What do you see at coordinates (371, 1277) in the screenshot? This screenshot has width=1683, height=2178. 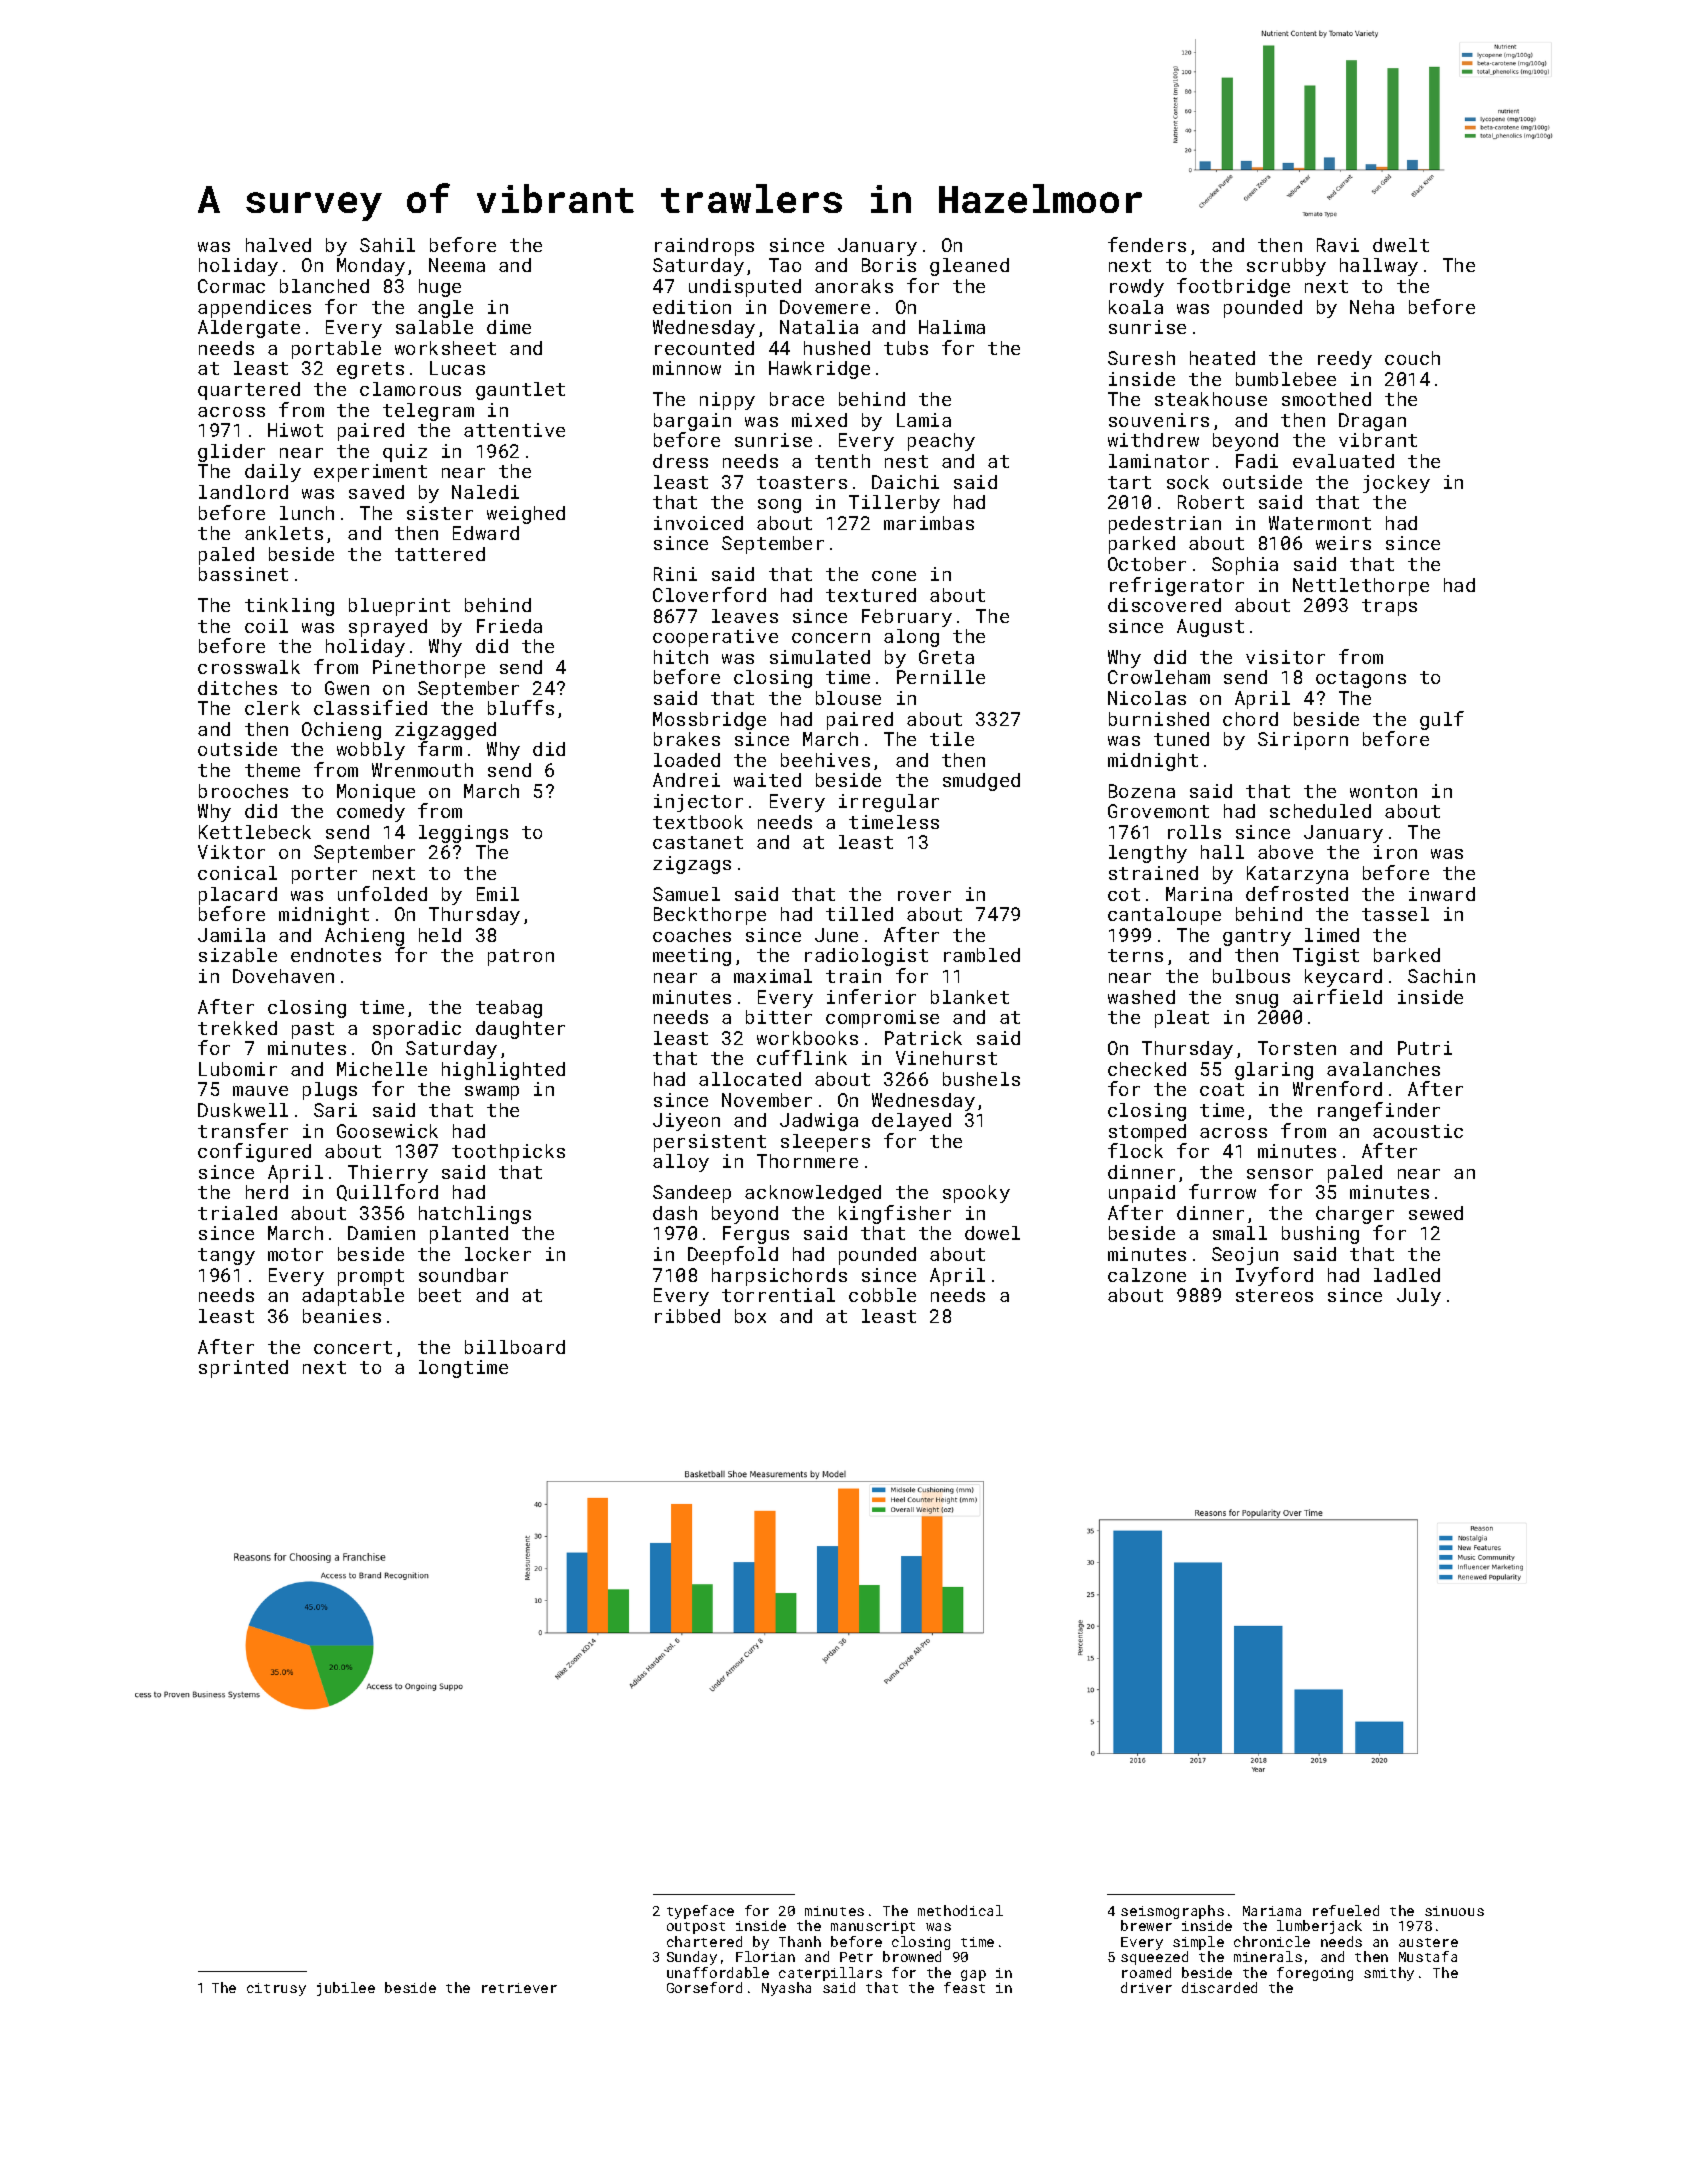 I see `prompt` at bounding box center [371, 1277].
